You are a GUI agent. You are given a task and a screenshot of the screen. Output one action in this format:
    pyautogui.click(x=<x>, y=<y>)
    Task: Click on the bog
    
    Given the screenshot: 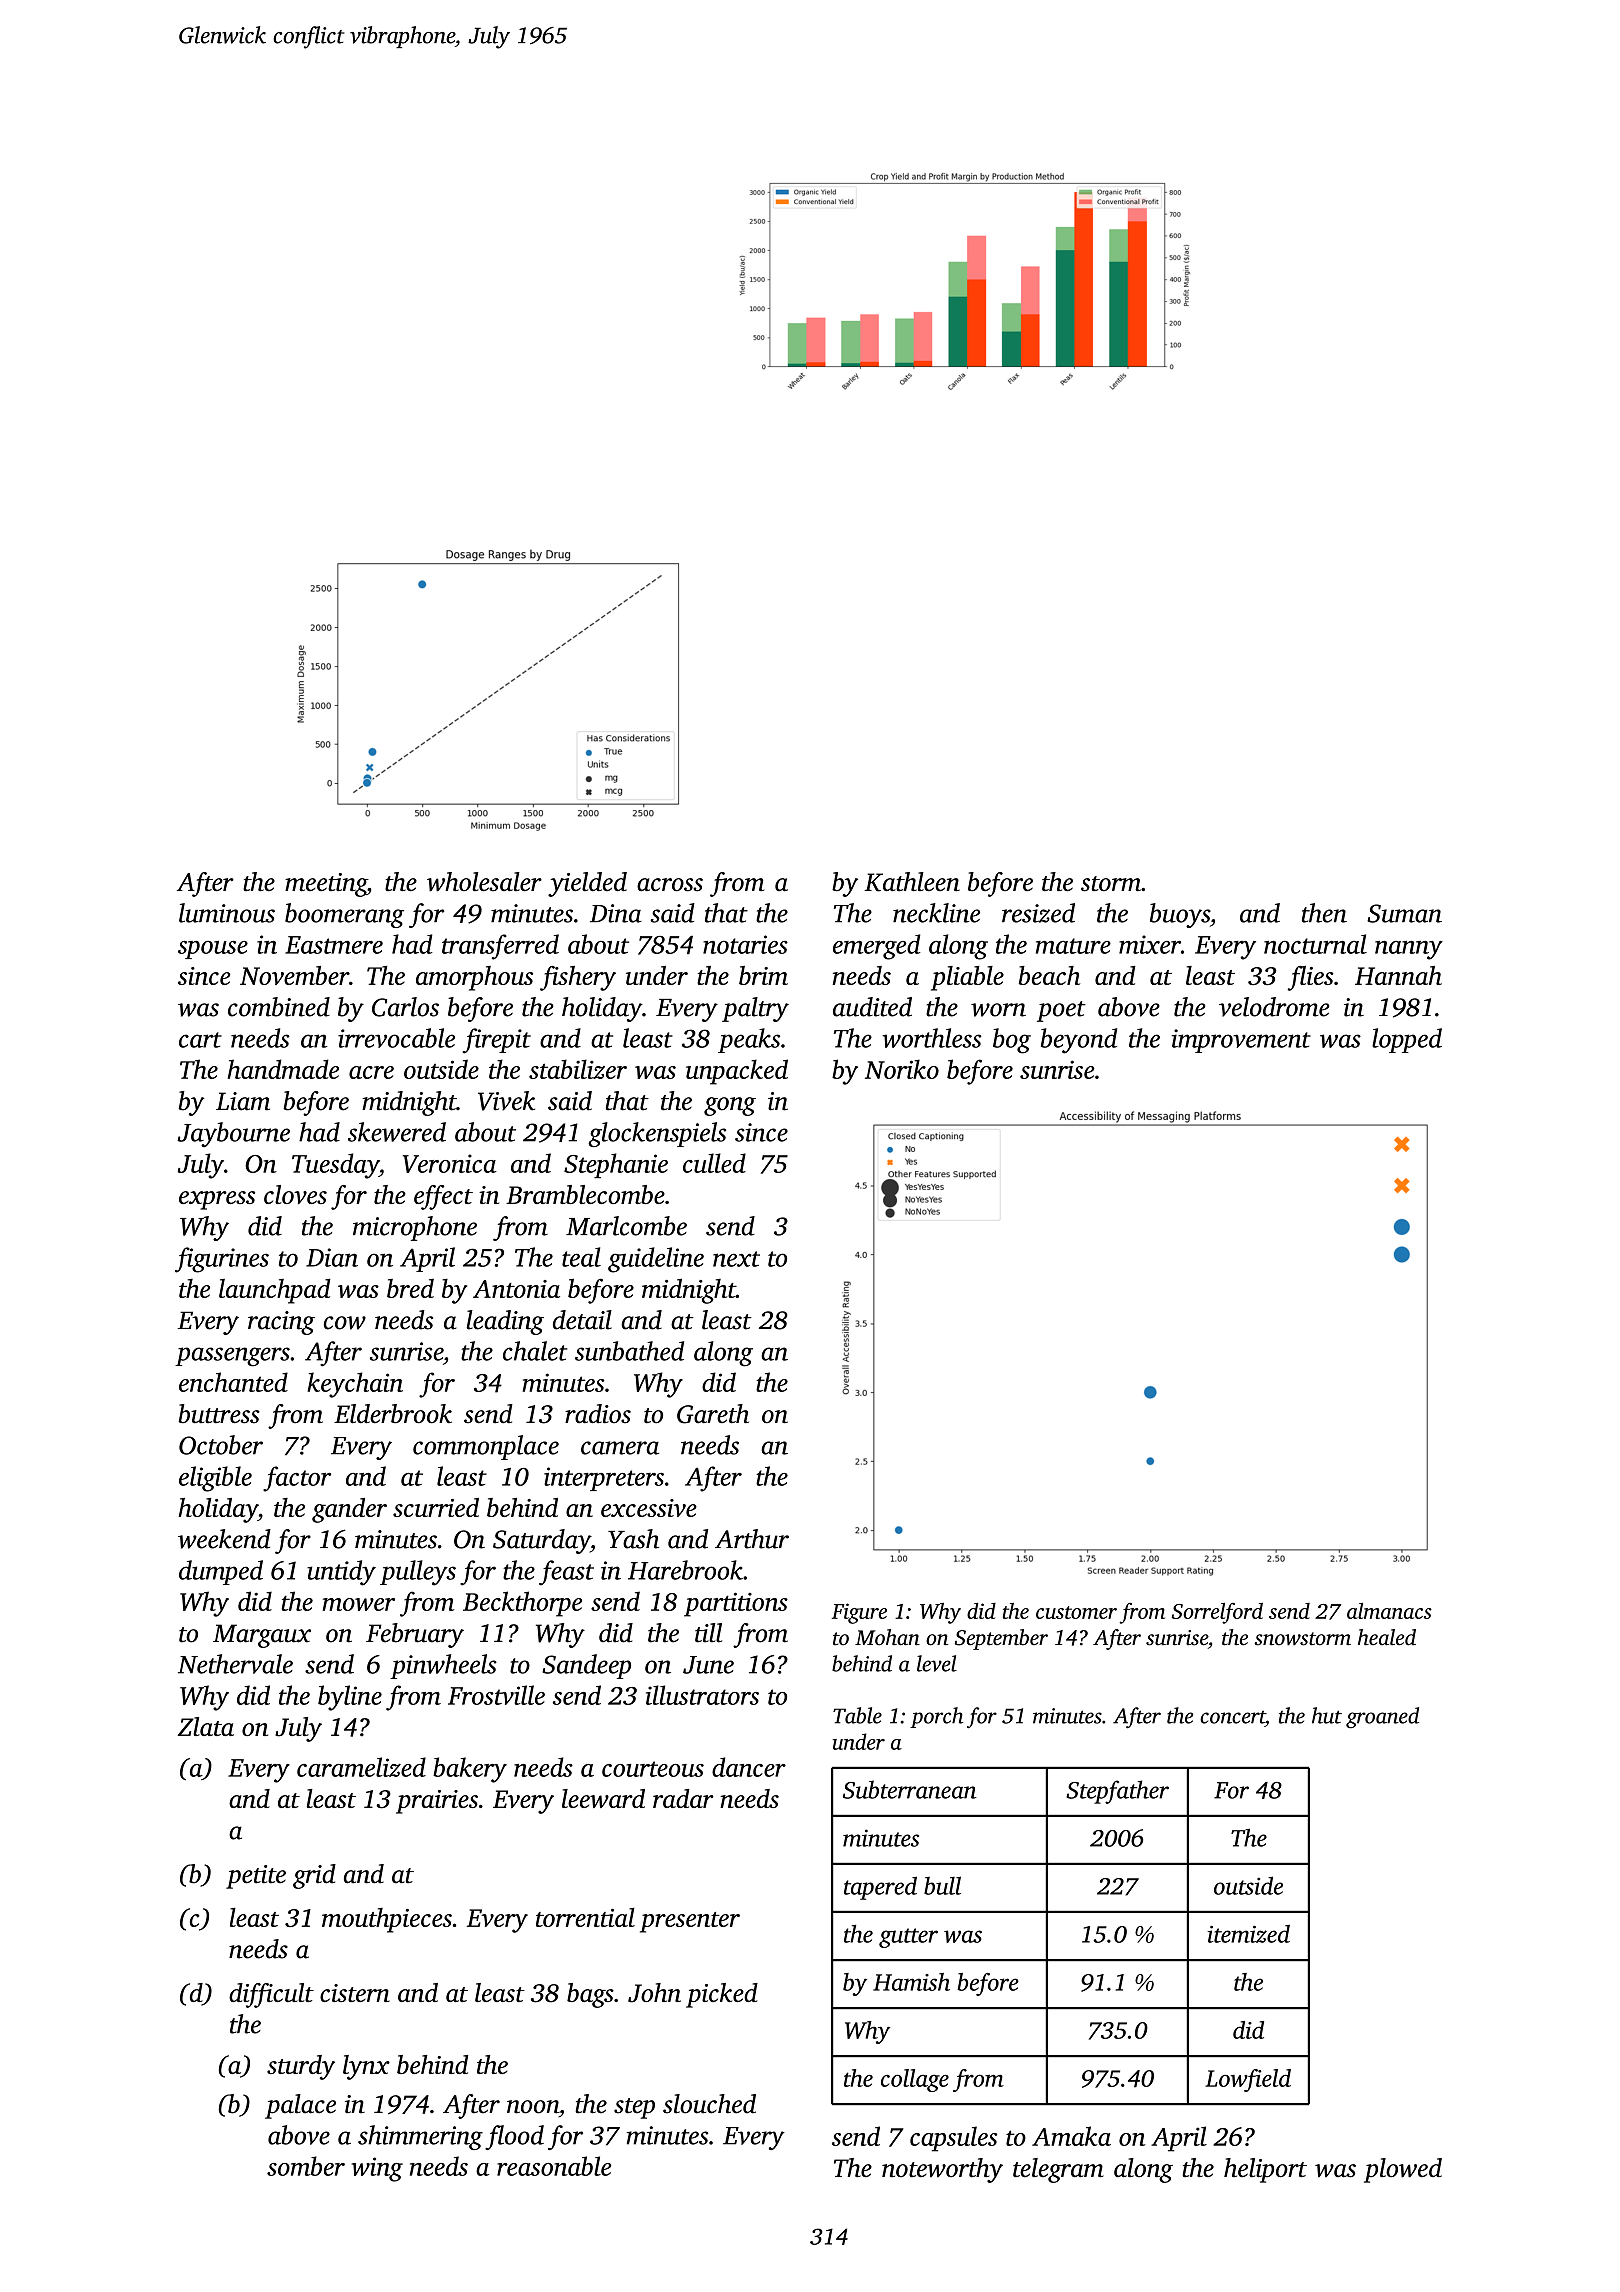 What is the action you would take?
    pyautogui.click(x=1012, y=1041)
